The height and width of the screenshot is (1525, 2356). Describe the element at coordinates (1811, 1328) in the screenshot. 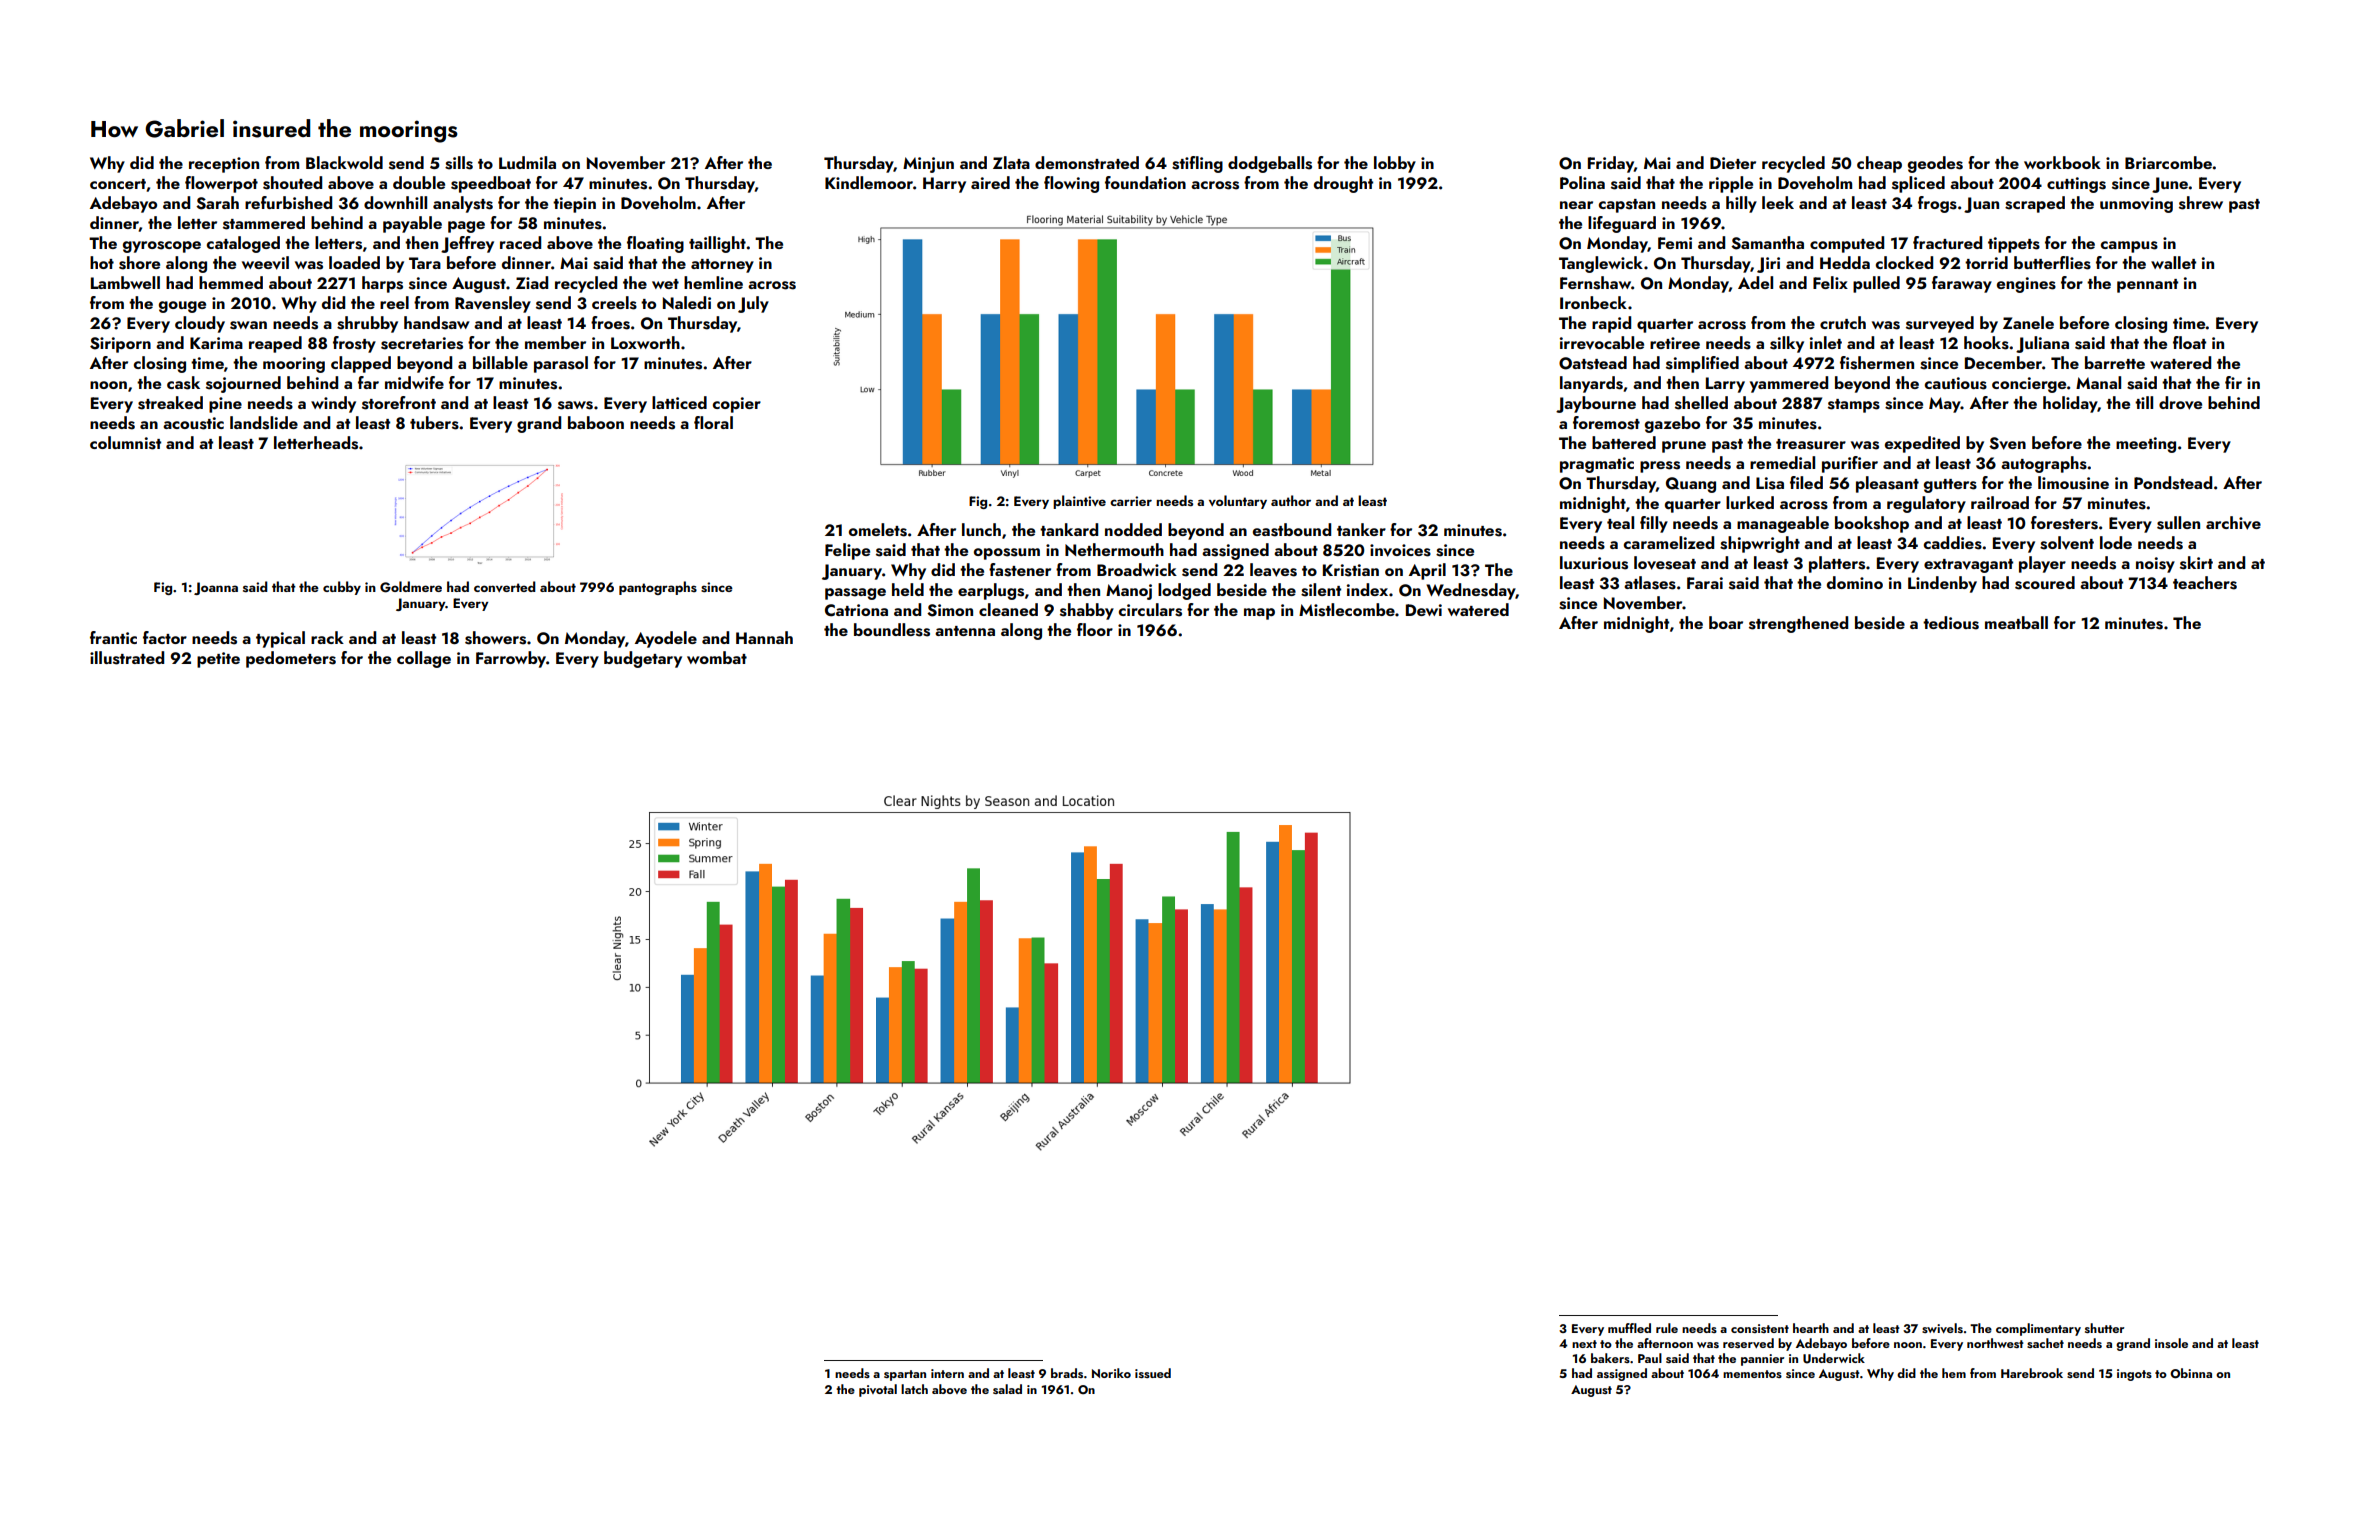

I see `hearth` at that location.
